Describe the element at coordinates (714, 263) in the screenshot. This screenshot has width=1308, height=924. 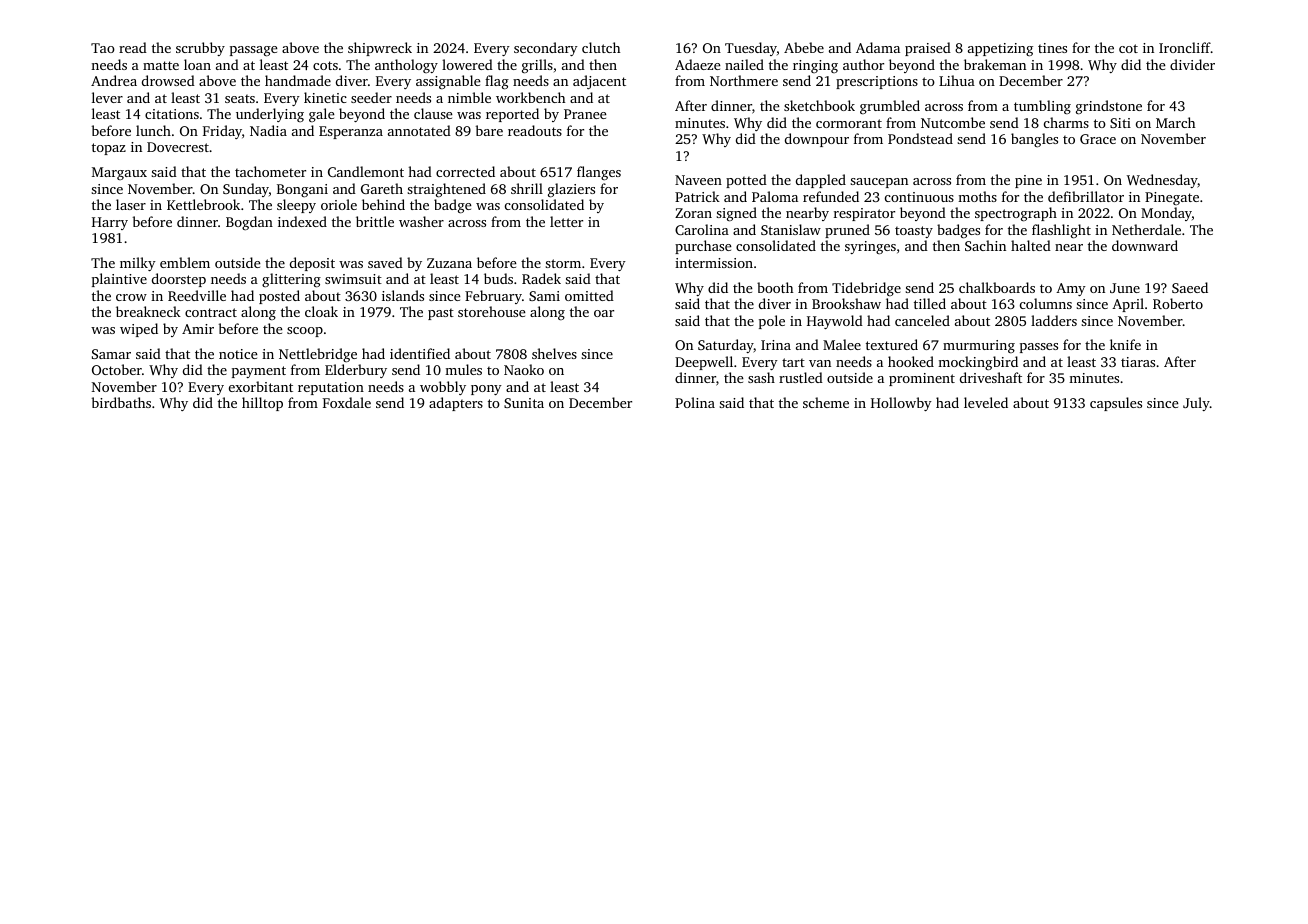
I see `intermission` at that location.
